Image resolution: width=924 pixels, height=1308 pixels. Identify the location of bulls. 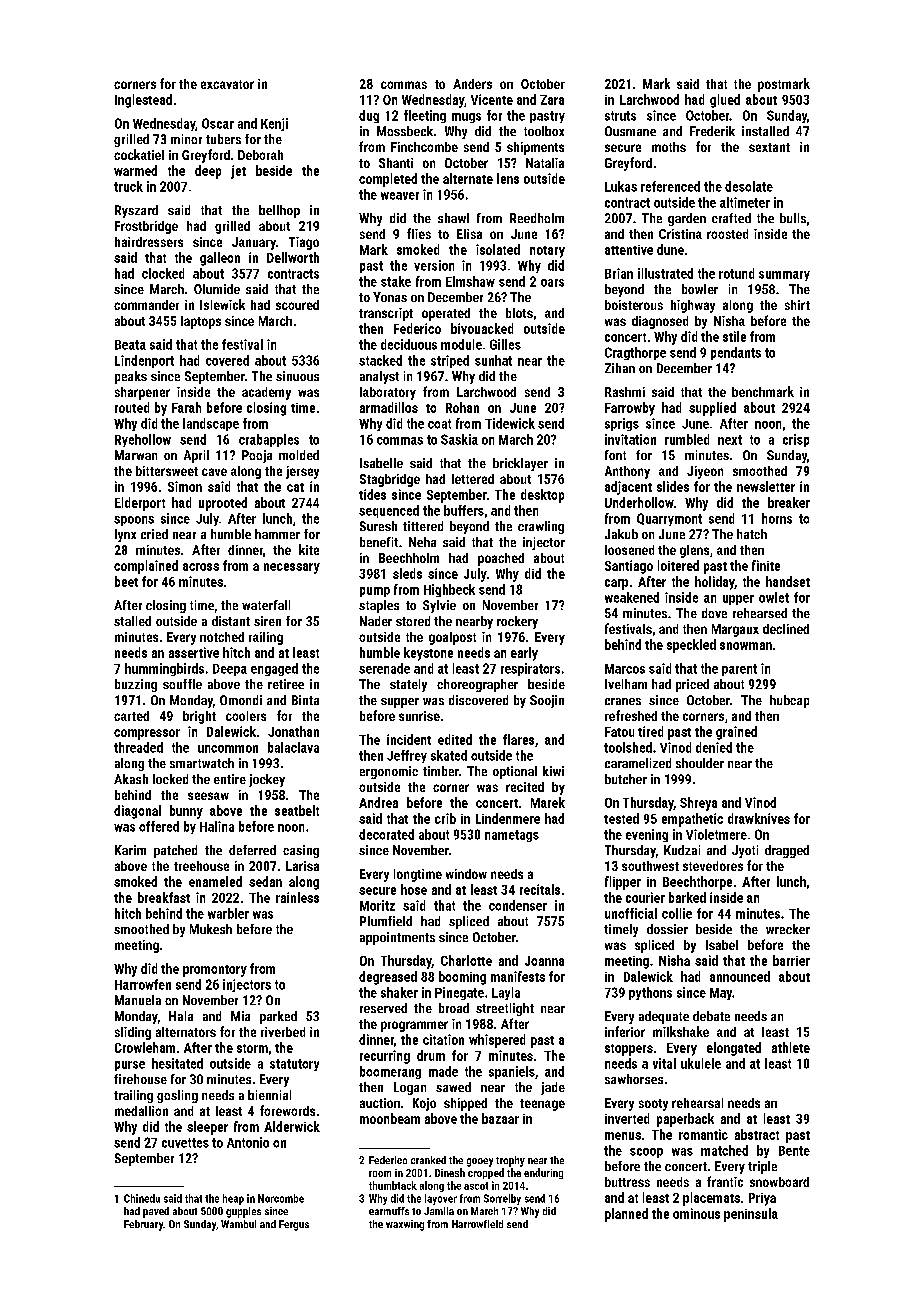
(793, 218).
